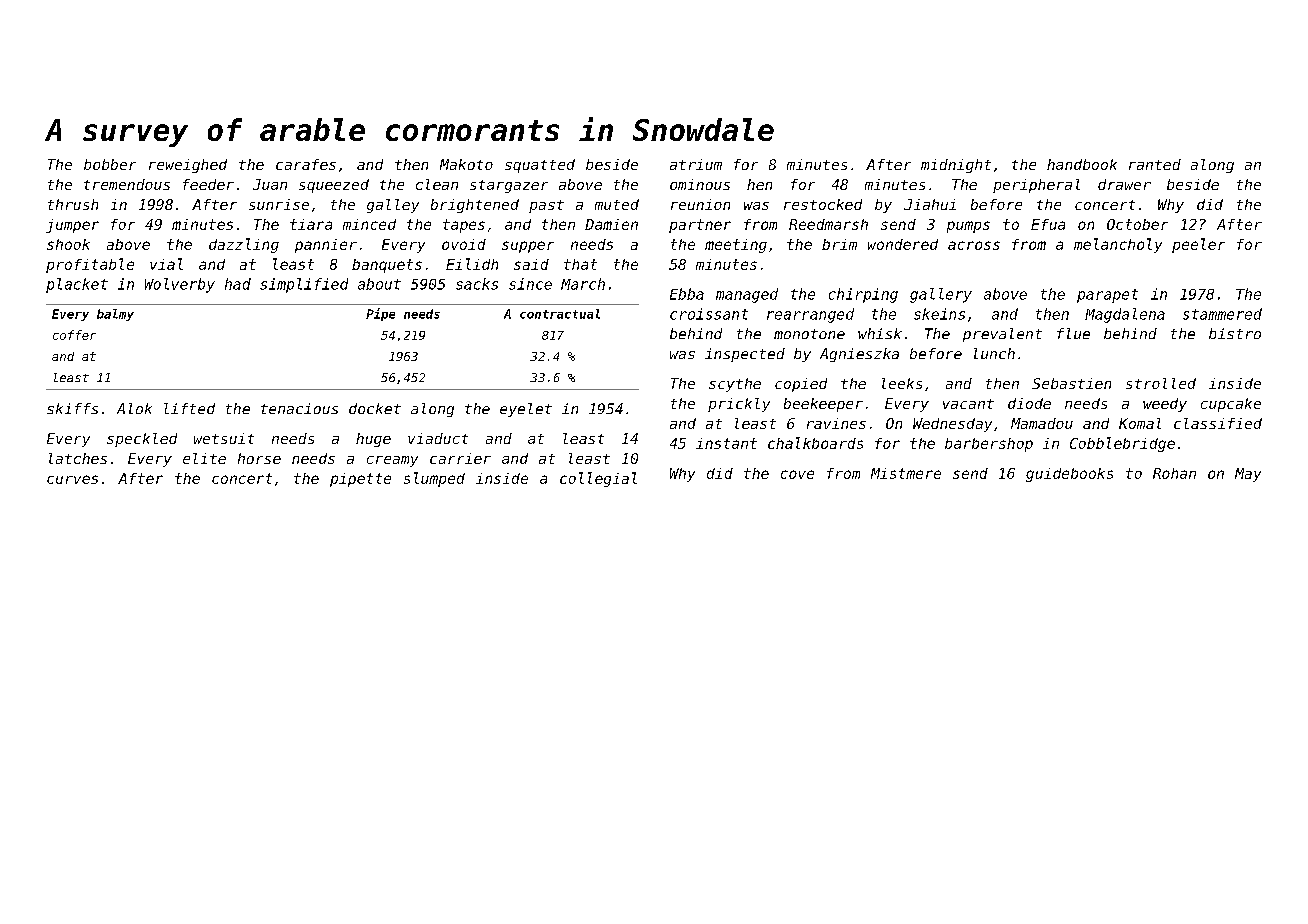 This screenshot has height=924, width=1308. Describe the element at coordinates (1082, 164) in the screenshot. I see `handbook` at that location.
